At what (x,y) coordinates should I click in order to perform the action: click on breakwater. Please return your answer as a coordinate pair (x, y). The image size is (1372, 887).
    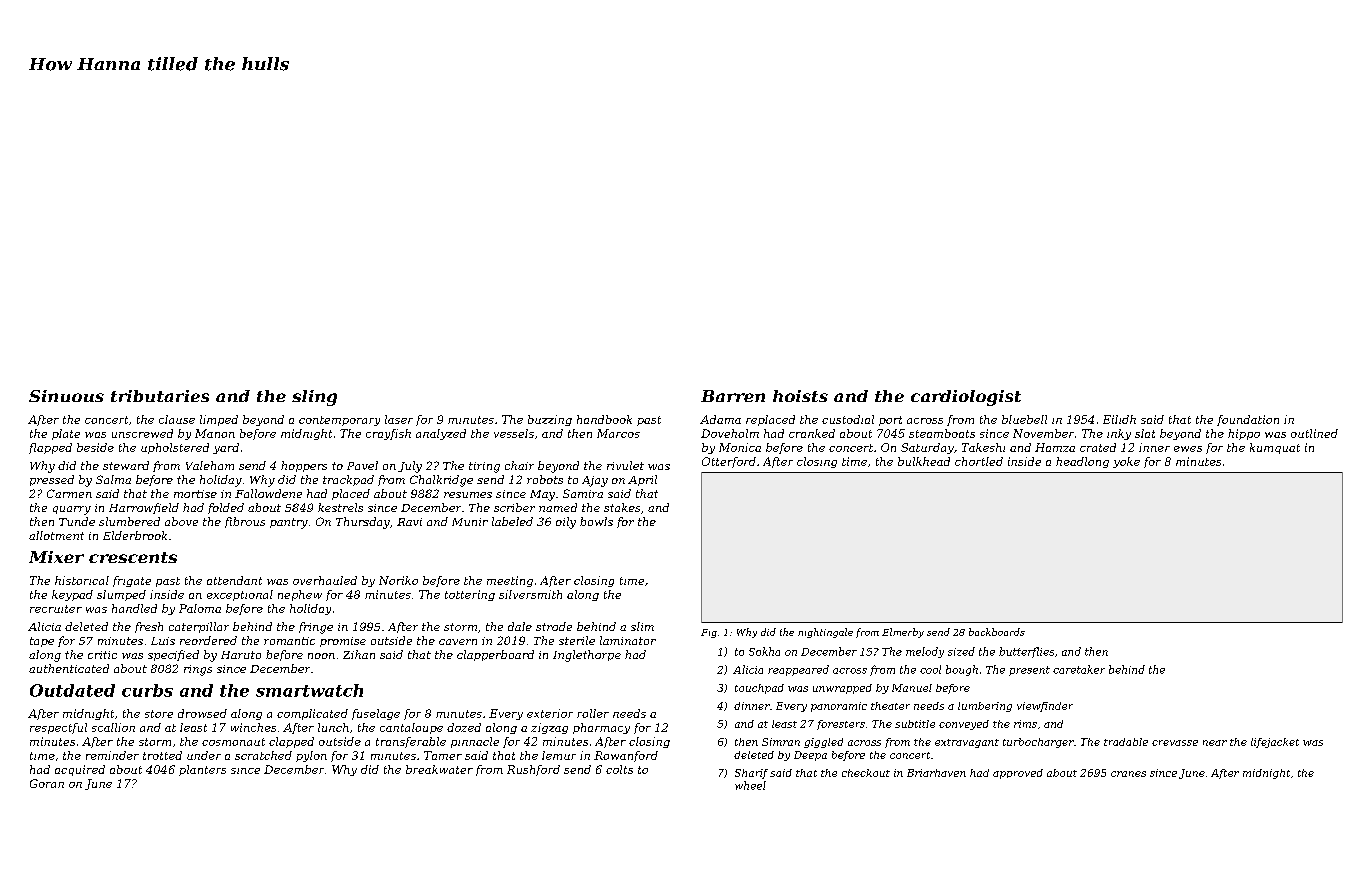
    Looking at the image, I should click on (439, 769).
